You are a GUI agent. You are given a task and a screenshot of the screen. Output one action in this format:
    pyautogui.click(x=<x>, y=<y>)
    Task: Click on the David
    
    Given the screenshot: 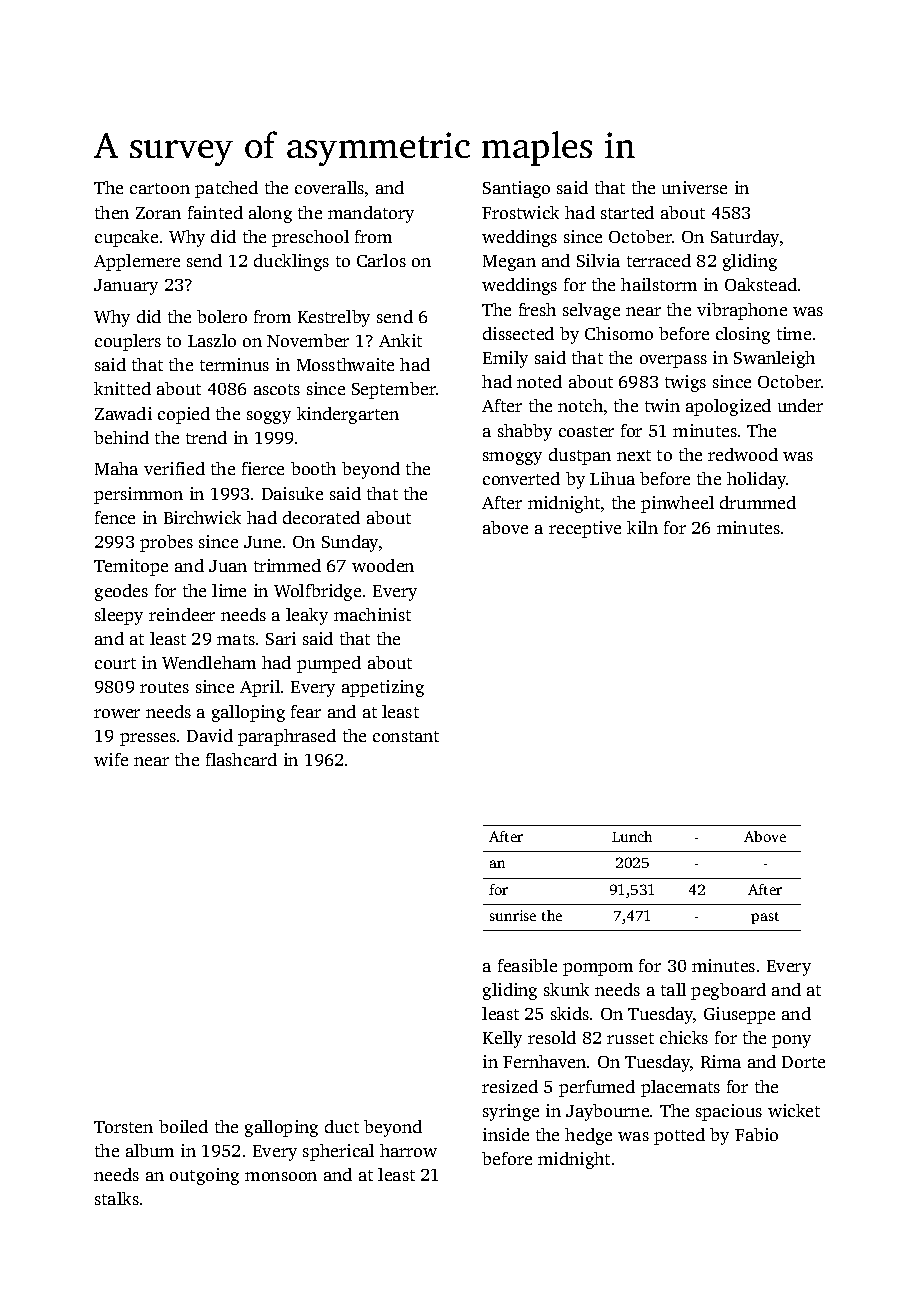 What is the action you would take?
    pyautogui.click(x=210, y=735)
